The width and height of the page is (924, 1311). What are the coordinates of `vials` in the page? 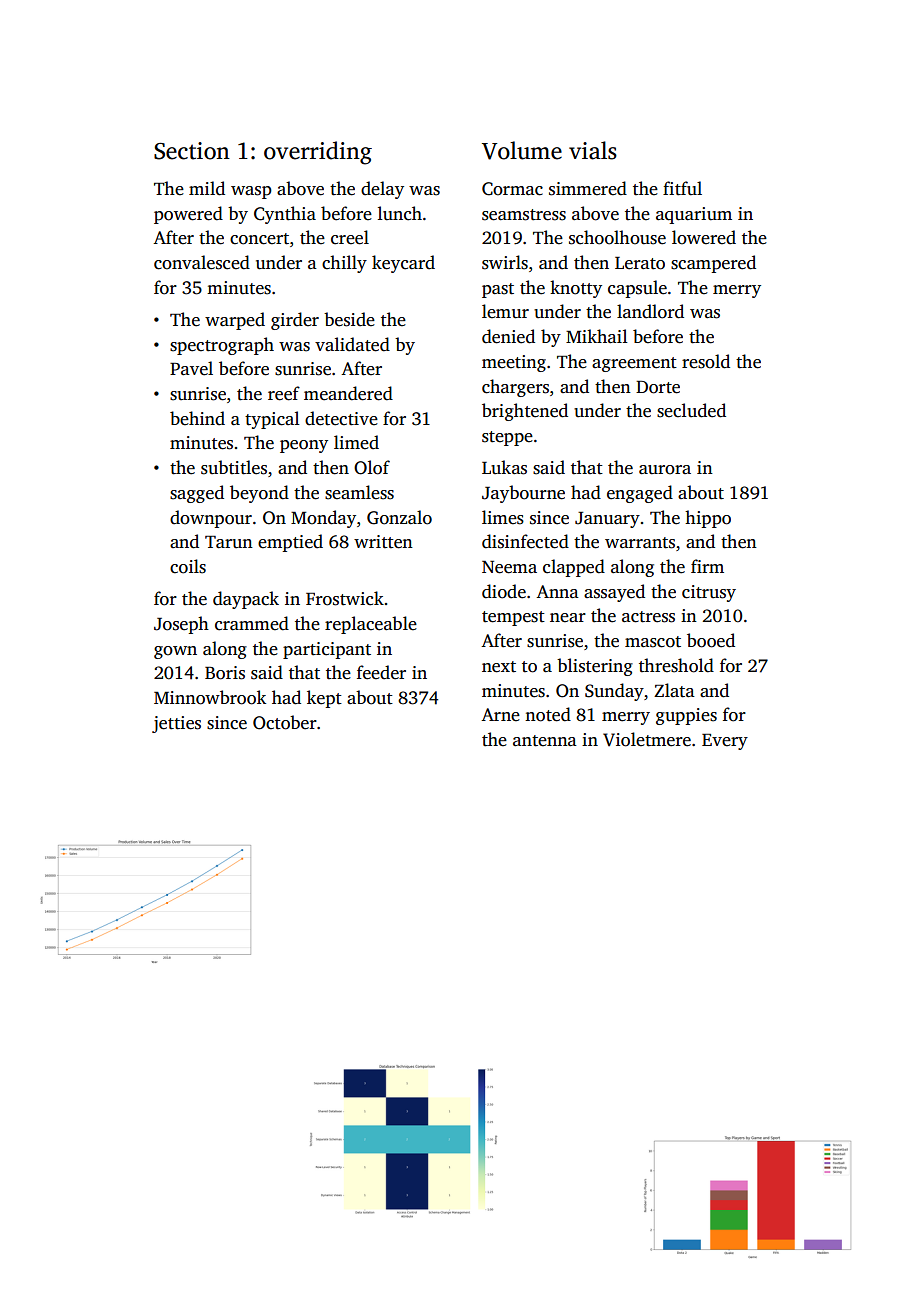 It's located at (593, 150).
